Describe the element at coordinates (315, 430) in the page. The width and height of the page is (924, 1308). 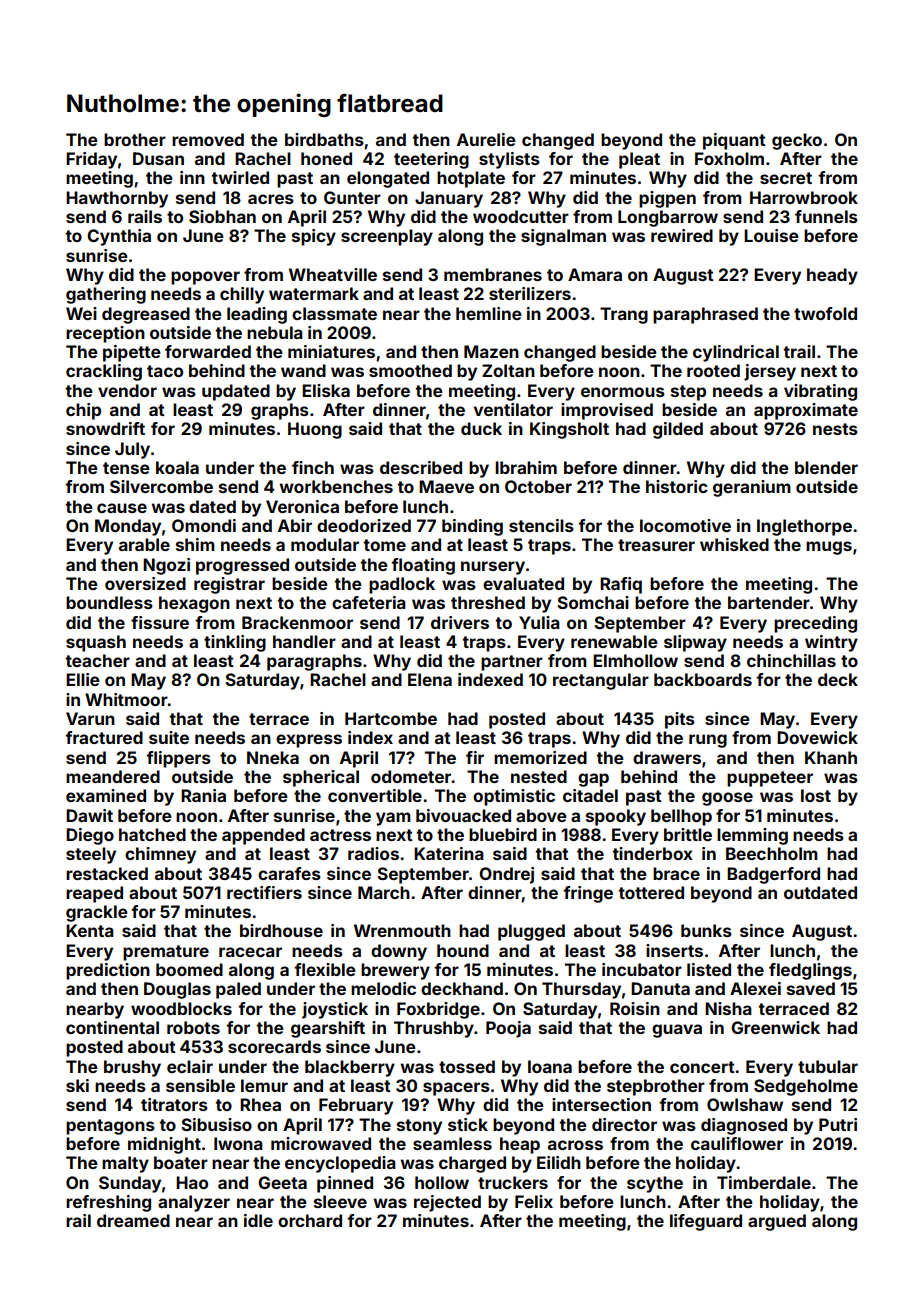
I see `Huong` at that location.
